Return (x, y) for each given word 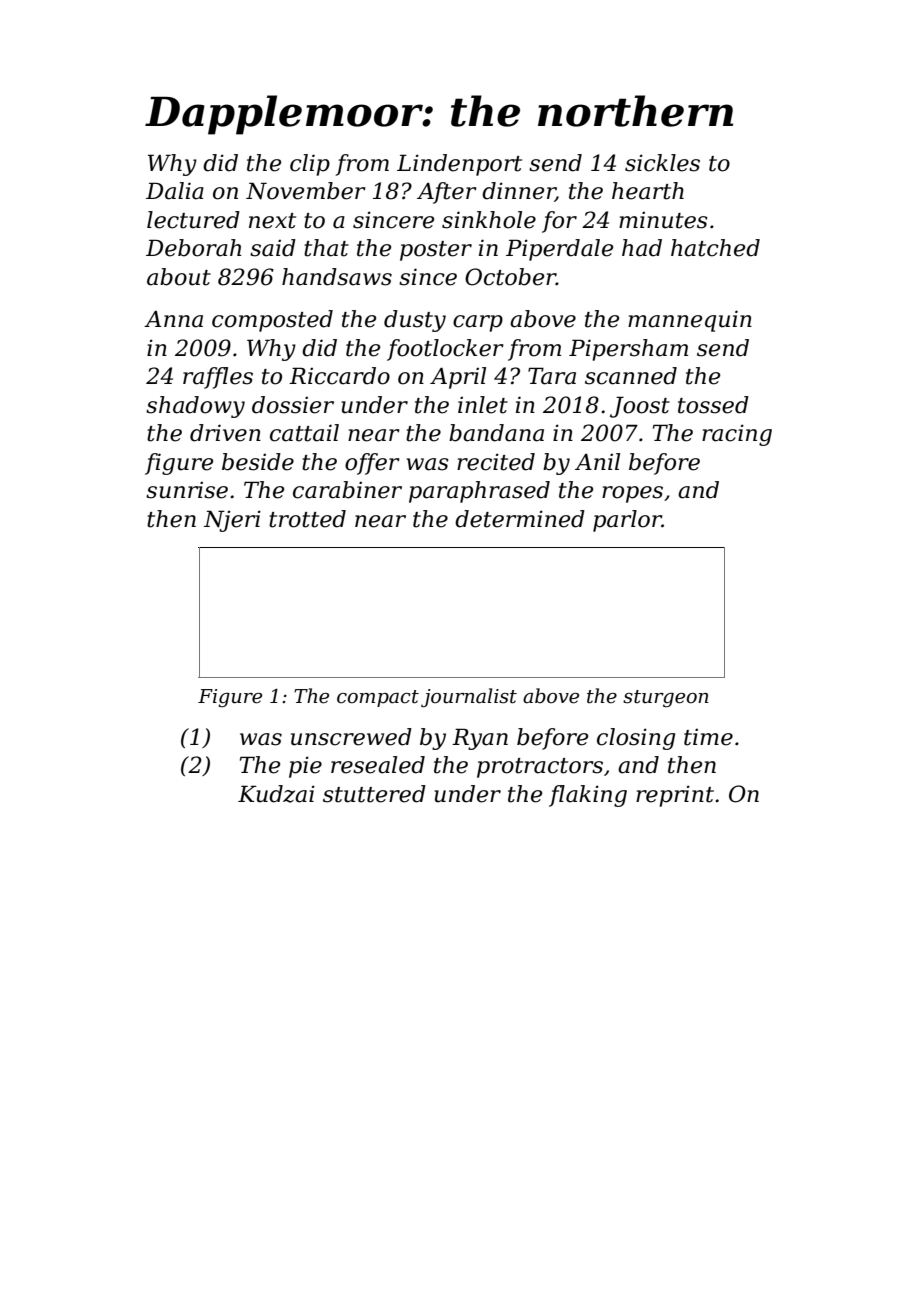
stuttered (374, 794)
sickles (662, 163)
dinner (519, 192)
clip (310, 165)
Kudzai (276, 794)
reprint (675, 796)
